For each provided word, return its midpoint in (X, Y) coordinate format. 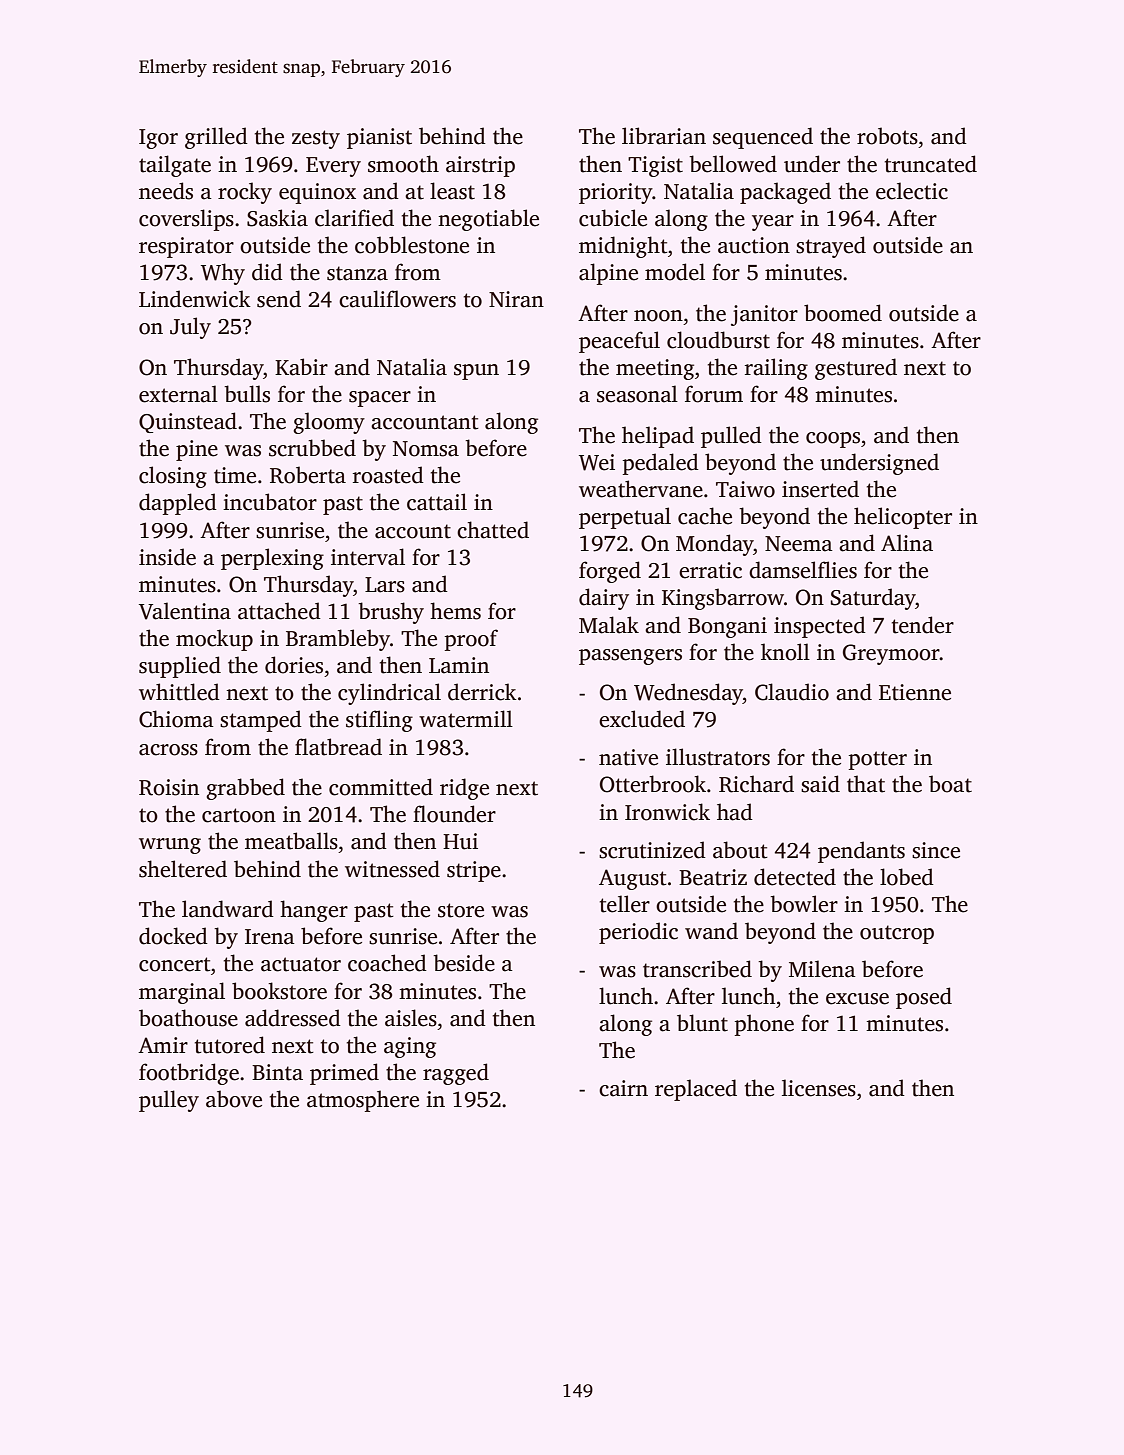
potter (878, 760)
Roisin (169, 787)
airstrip (480, 166)
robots (887, 136)
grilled (216, 138)
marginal (182, 993)
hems (455, 611)
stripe (474, 871)
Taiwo (745, 489)
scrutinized (652, 850)
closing (173, 477)
